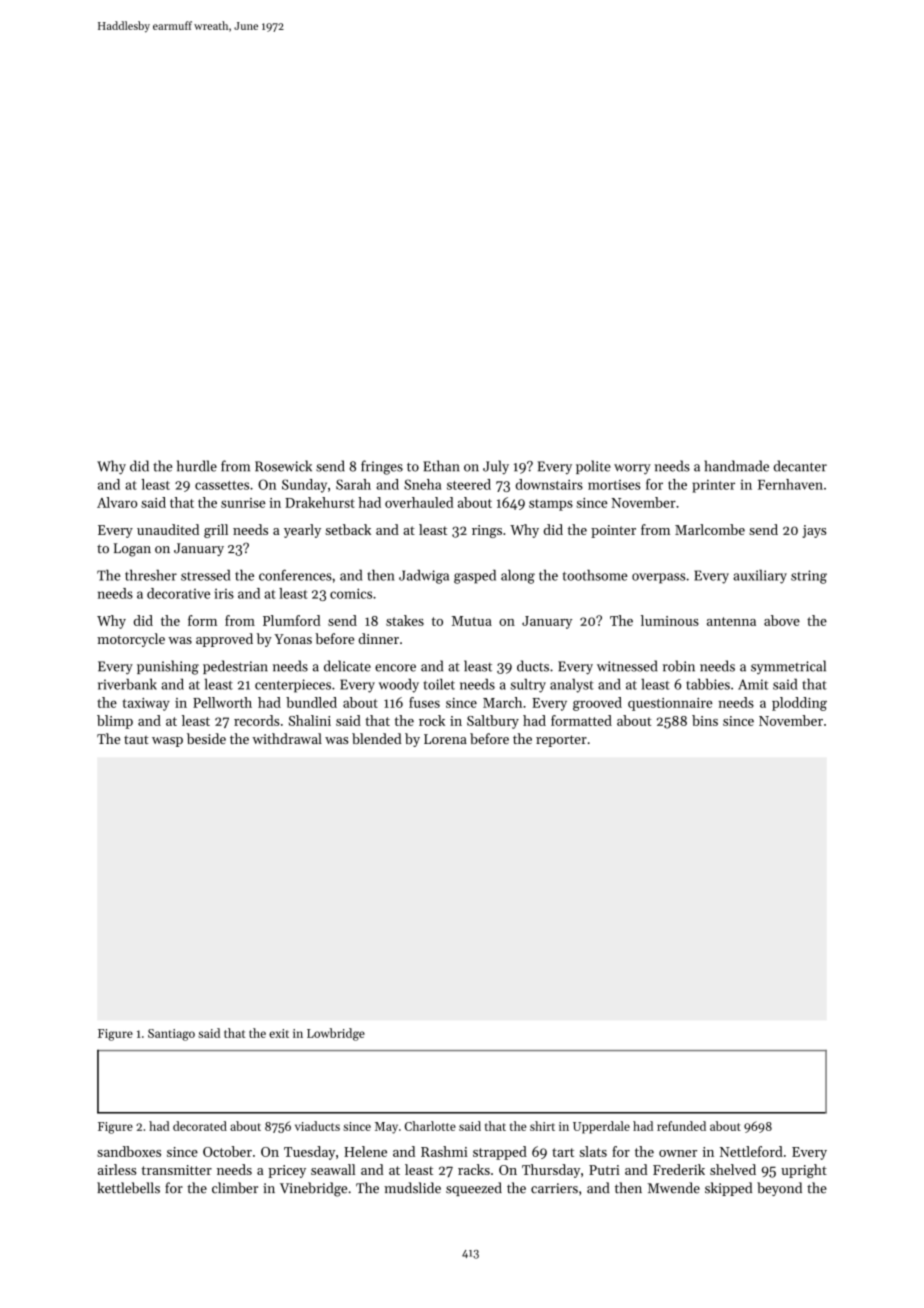 This image has width=924, height=1308. Describe the element at coordinates (542, 1126) in the image. I see `shirt` at that location.
